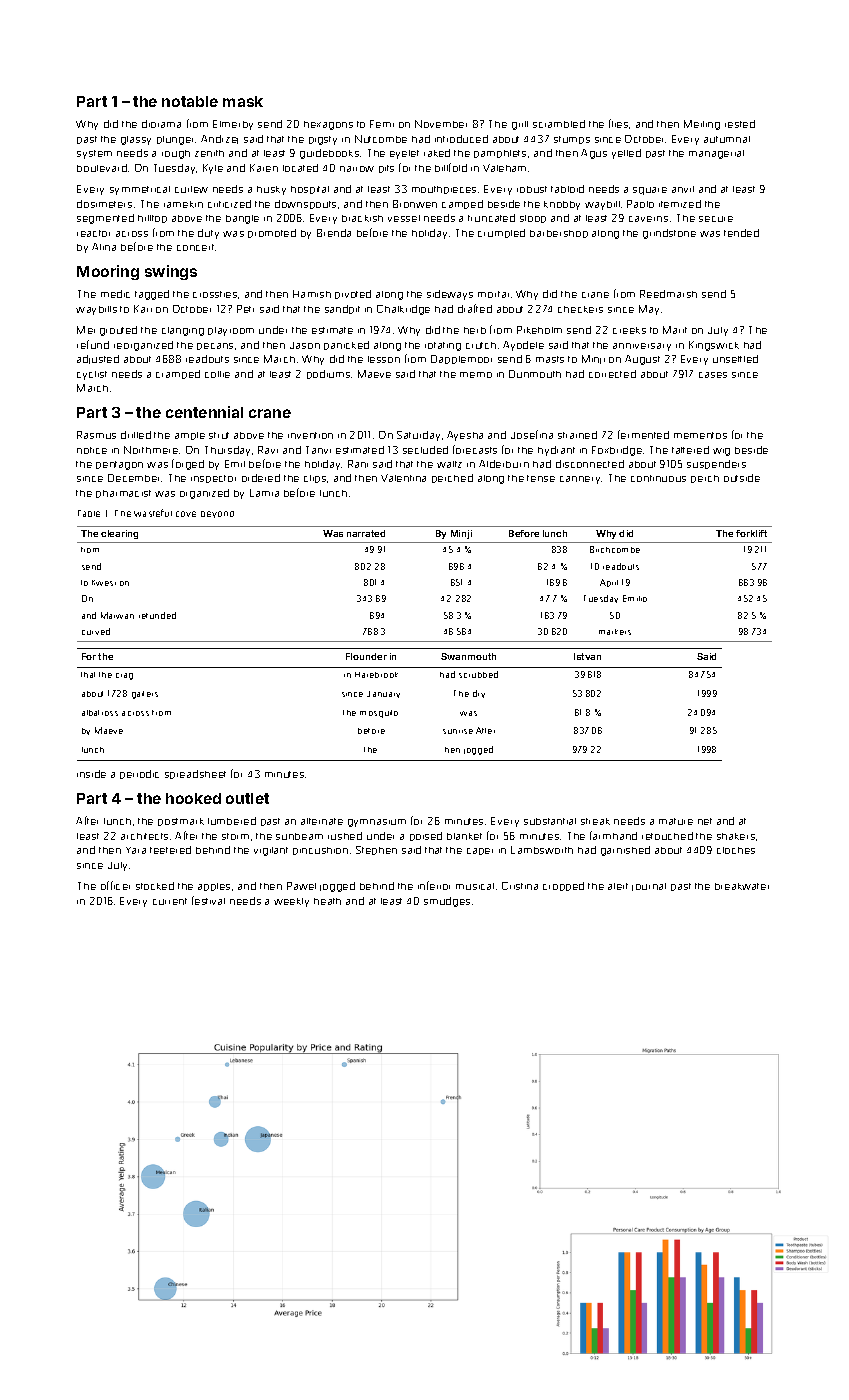 This screenshot has width=849, height=1400. What do you see at coordinates (702, 125) in the screenshot?
I see `Meiling` at bounding box center [702, 125].
